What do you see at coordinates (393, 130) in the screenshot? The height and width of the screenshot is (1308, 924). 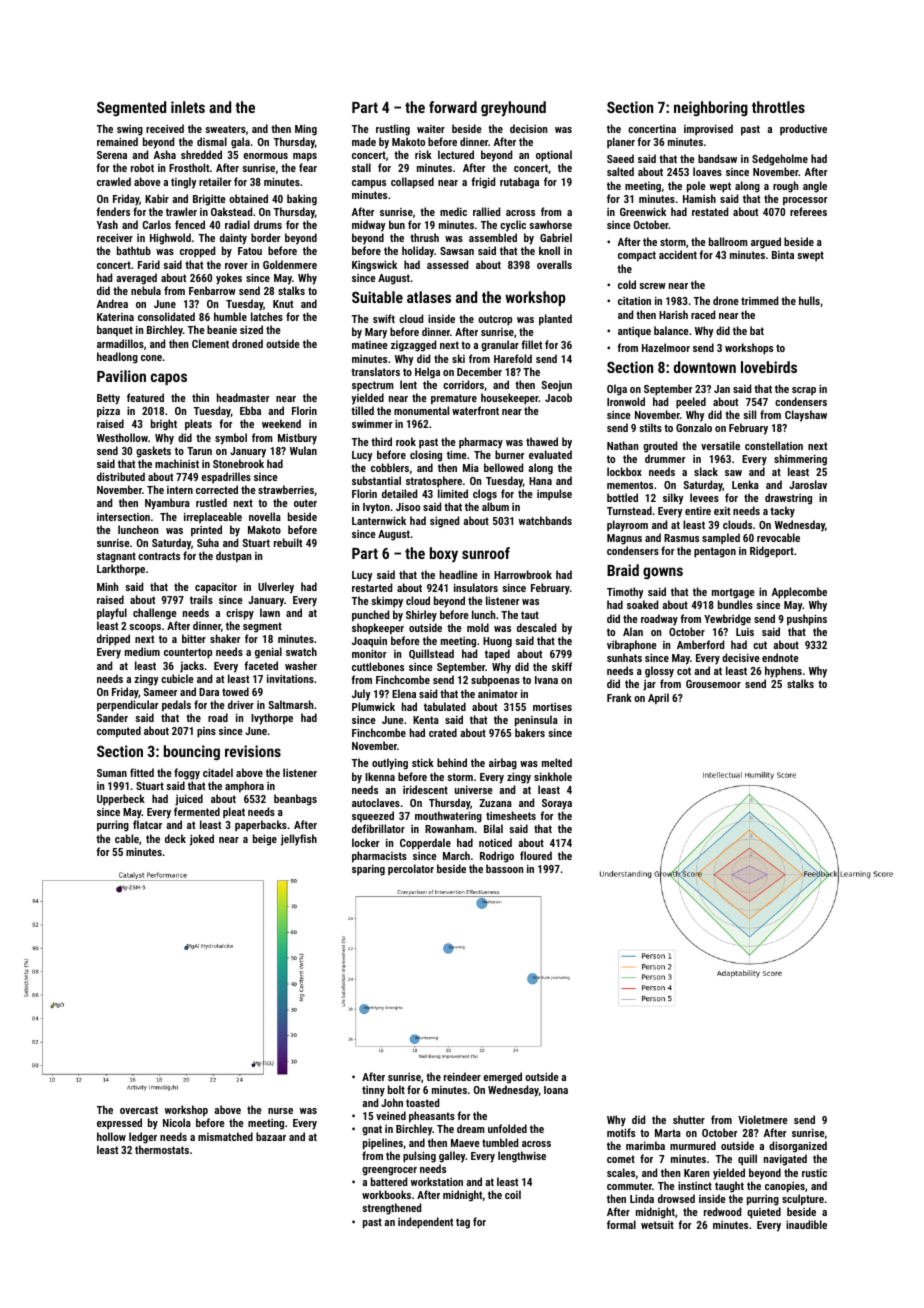 I see `rustling` at bounding box center [393, 130].
